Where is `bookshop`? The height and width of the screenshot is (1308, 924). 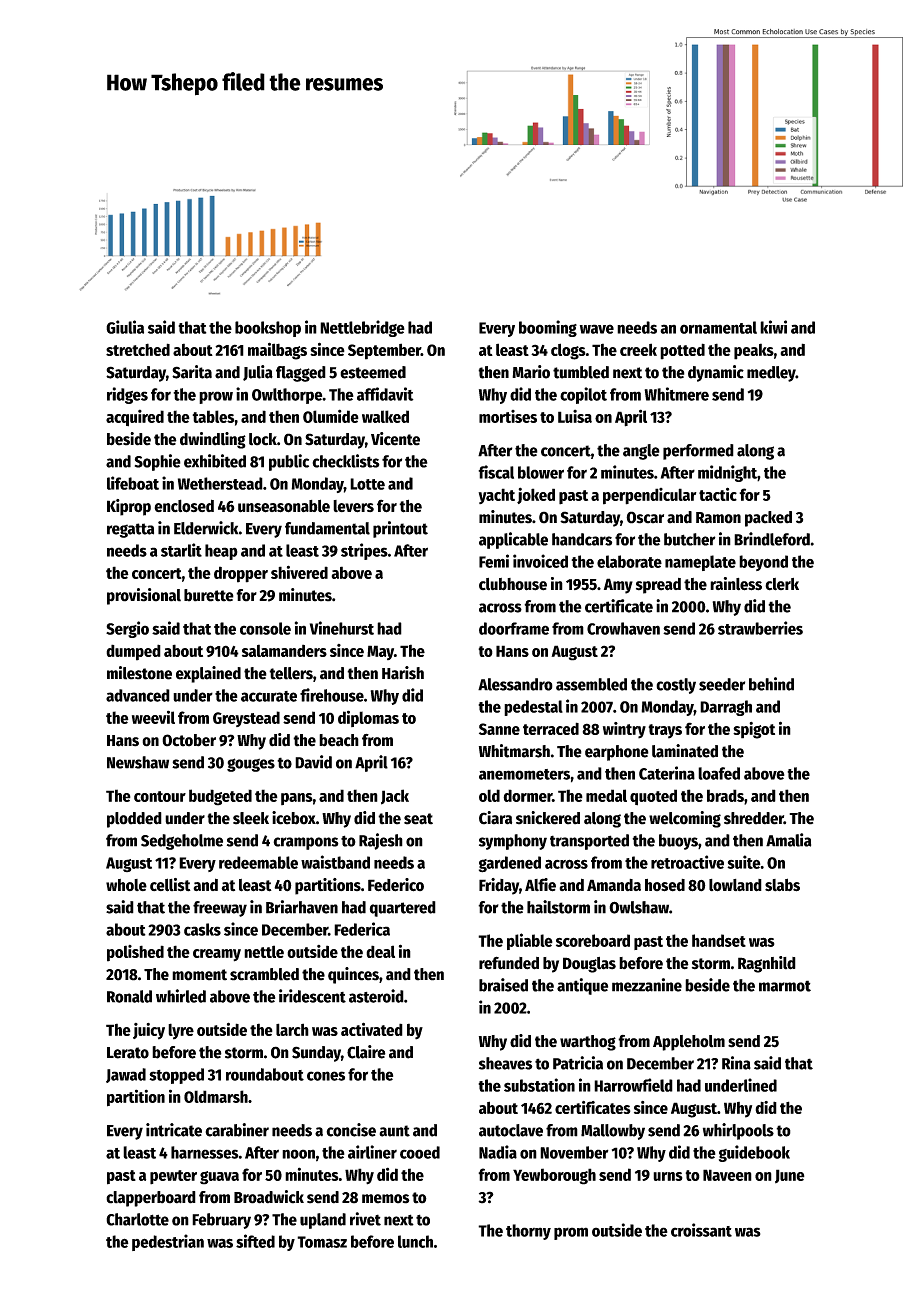
bookshop is located at coordinates (268, 329).
